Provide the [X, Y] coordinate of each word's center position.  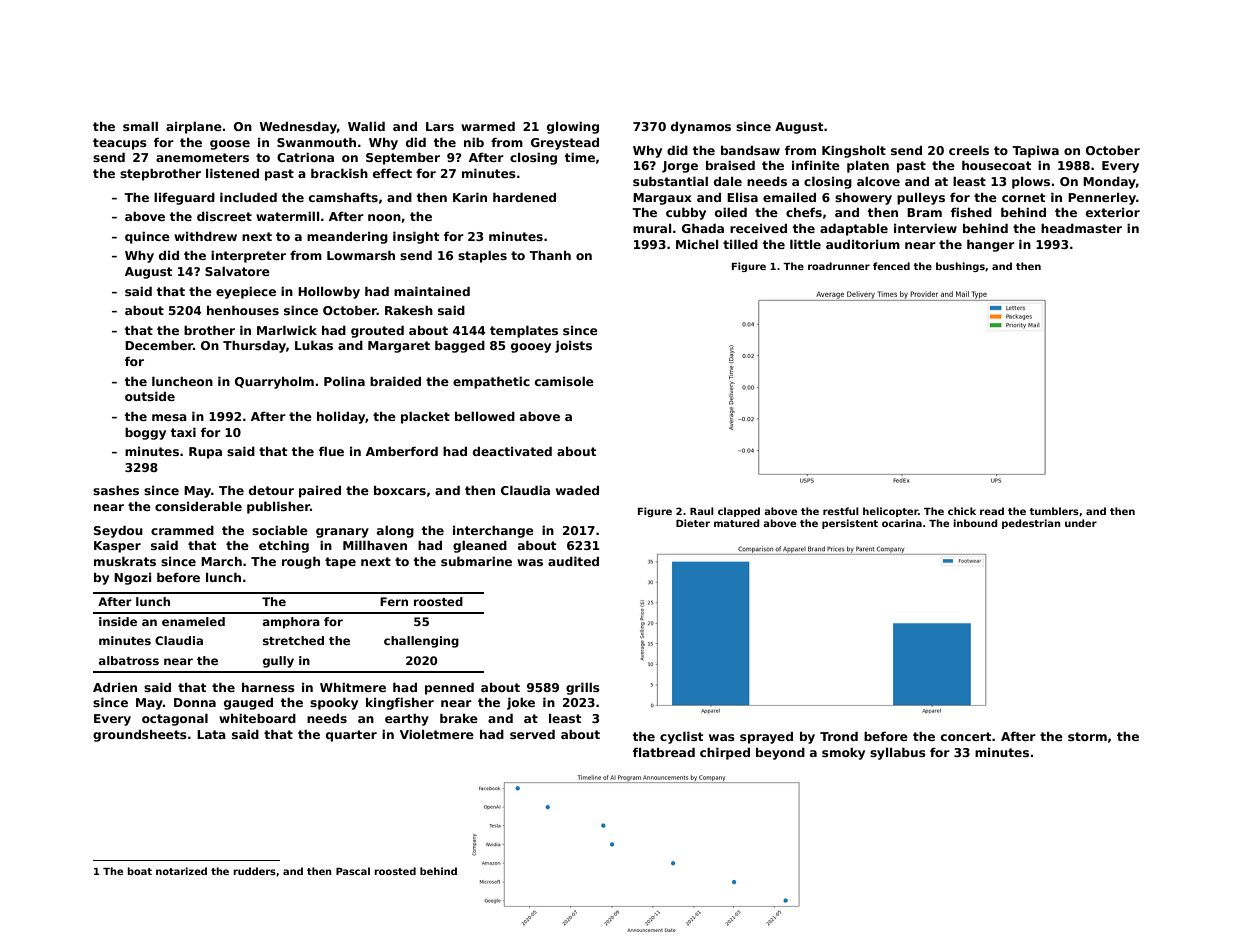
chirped [725, 753]
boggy [145, 433]
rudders [254, 871]
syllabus [898, 753]
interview [925, 228]
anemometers [202, 157]
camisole [564, 381]
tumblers [1054, 511]
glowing [573, 127]
